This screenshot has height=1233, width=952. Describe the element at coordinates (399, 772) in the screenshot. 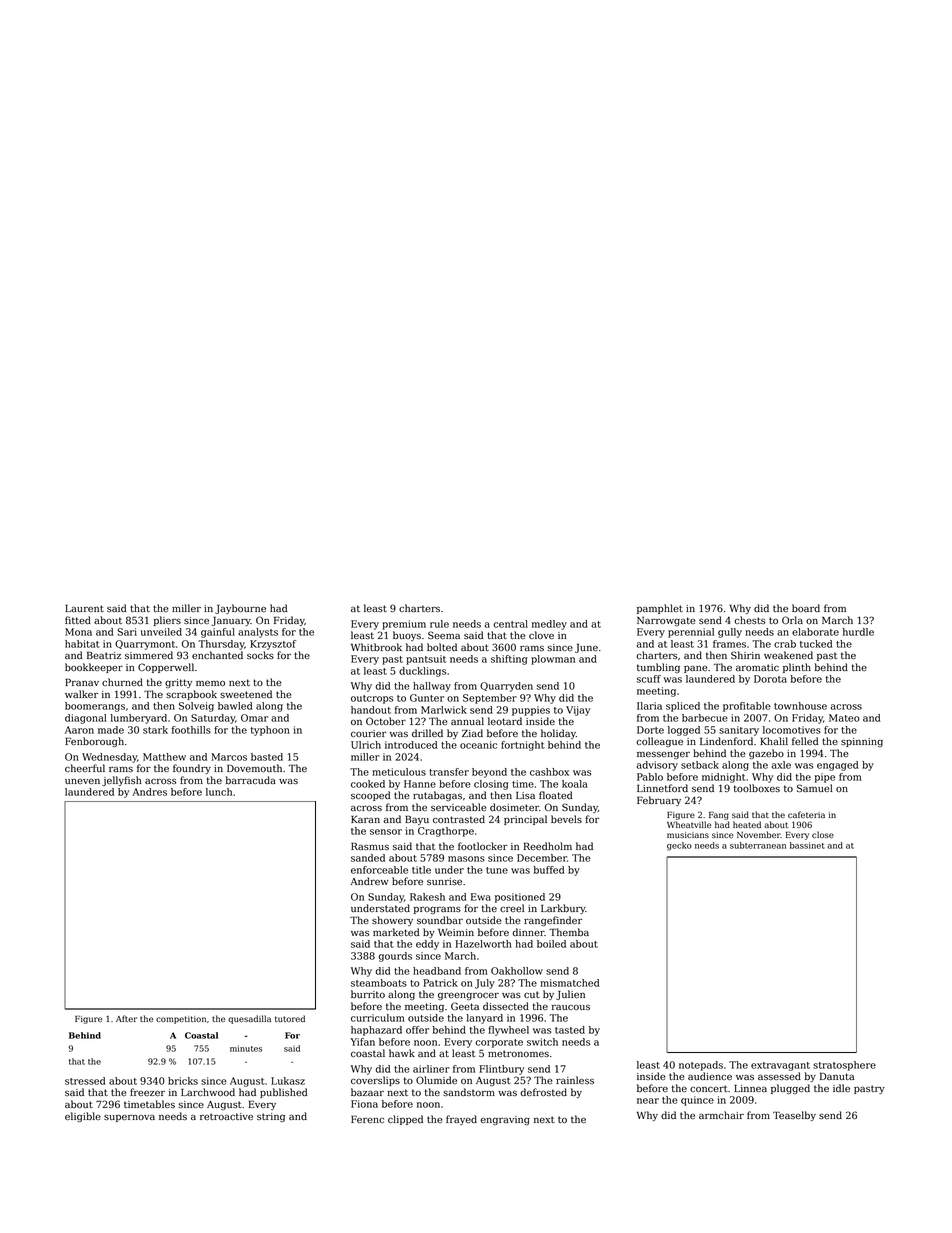

I see `meticulous` at that location.
